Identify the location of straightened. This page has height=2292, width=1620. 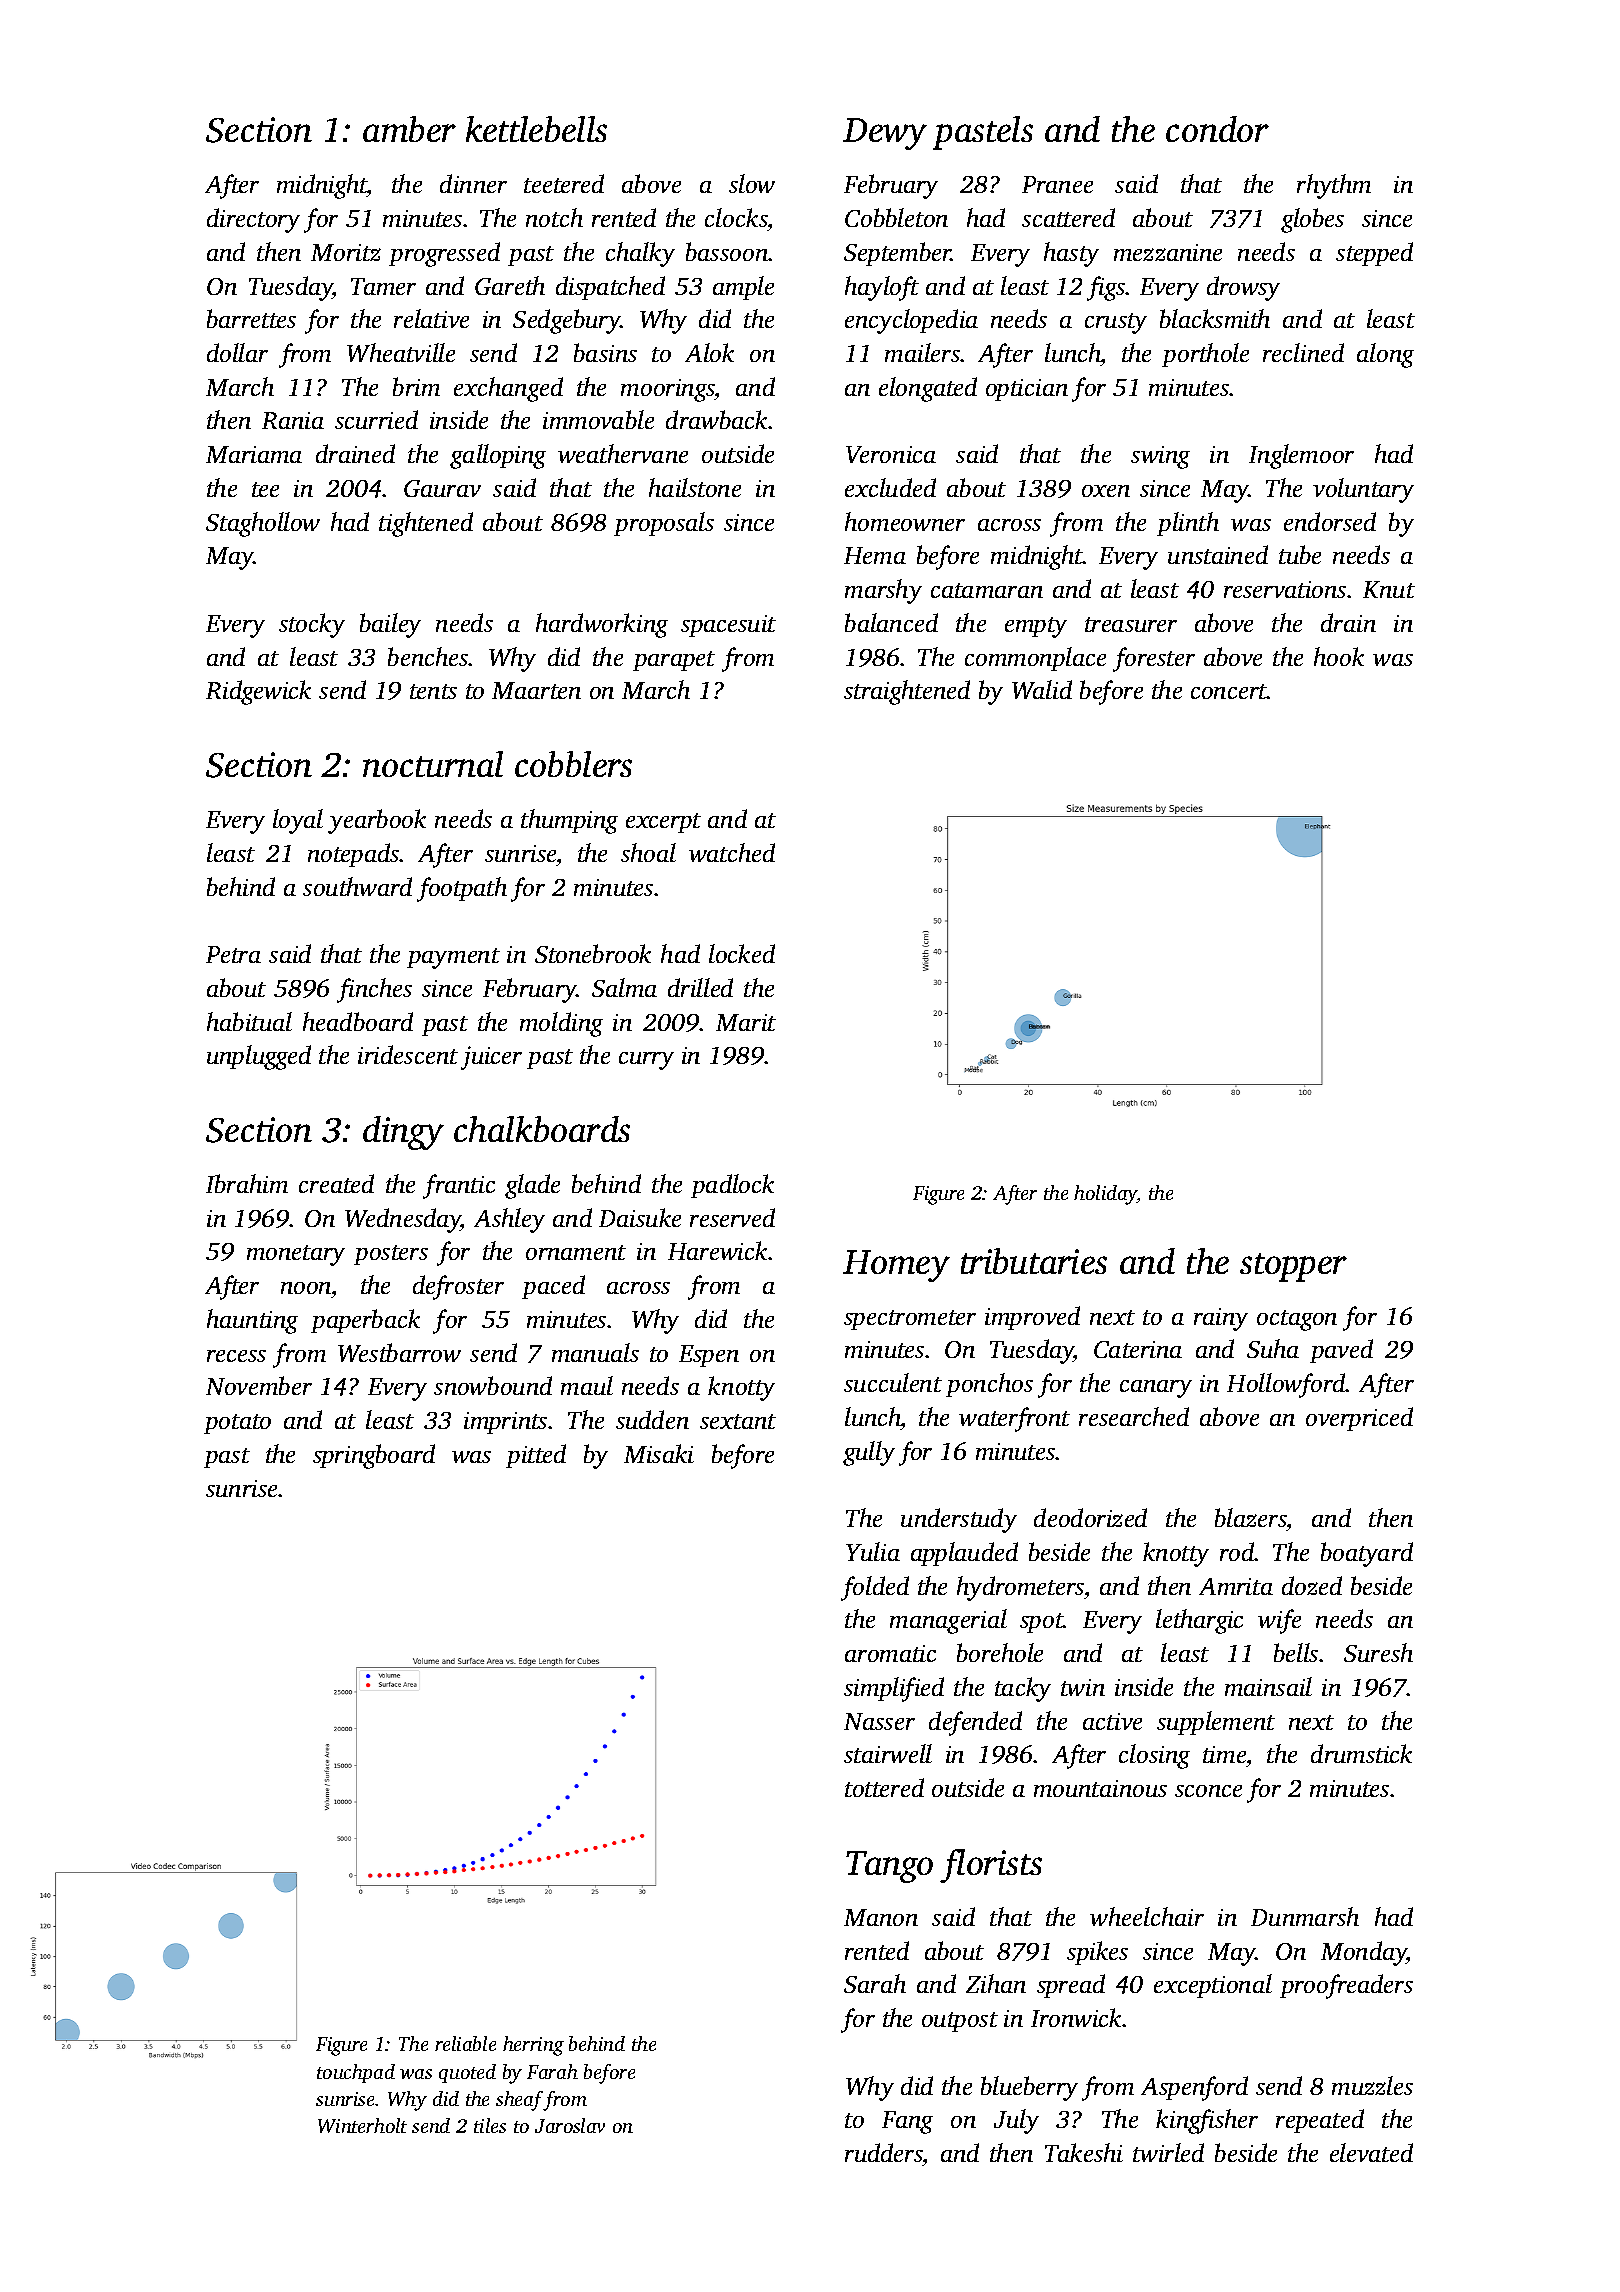
(907, 692).
